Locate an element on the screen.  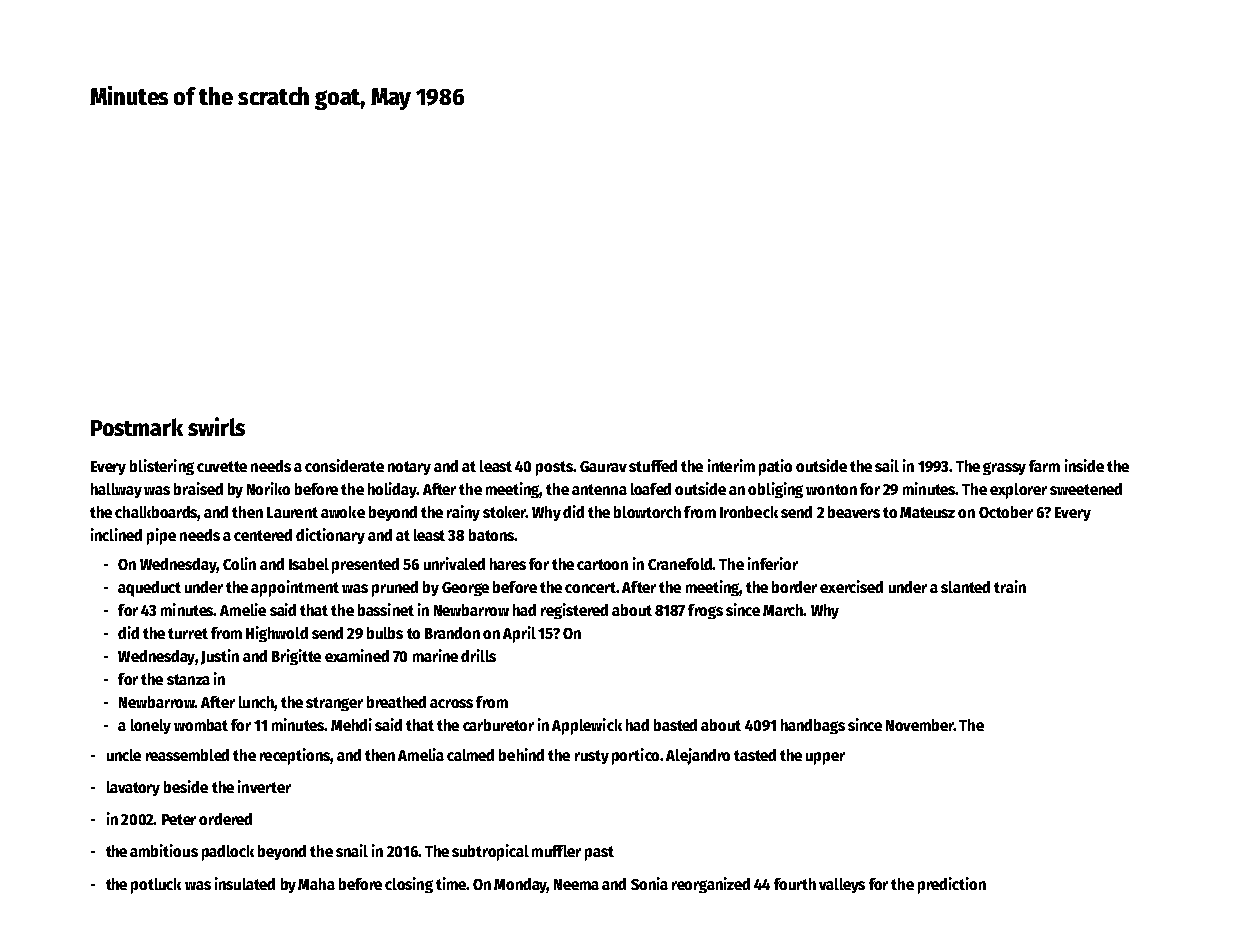
handbags is located at coordinates (813, 726).
